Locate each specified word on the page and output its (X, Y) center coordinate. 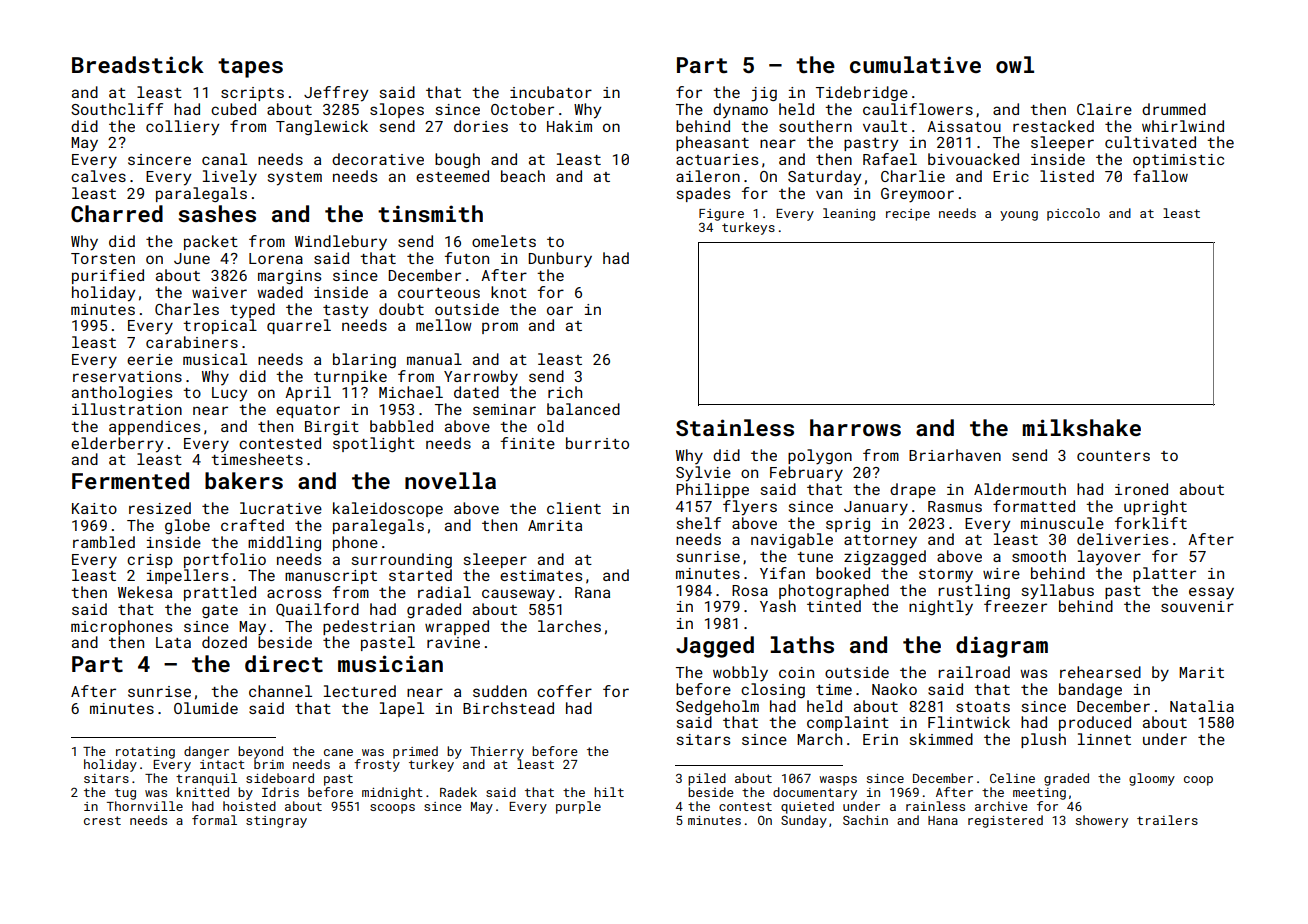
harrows (855, 427)
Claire (1104, 109)
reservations (127, 376)
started (420, 575)
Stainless (735, 427)
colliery (182, 128)
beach (523, 176)
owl (1015, 64)
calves (98, 176)
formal (214, 820)
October (522, 109)
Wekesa (145, 592)
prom (500, 328)
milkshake (1081, 427)
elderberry (117, 445)
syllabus (1058, 592)
